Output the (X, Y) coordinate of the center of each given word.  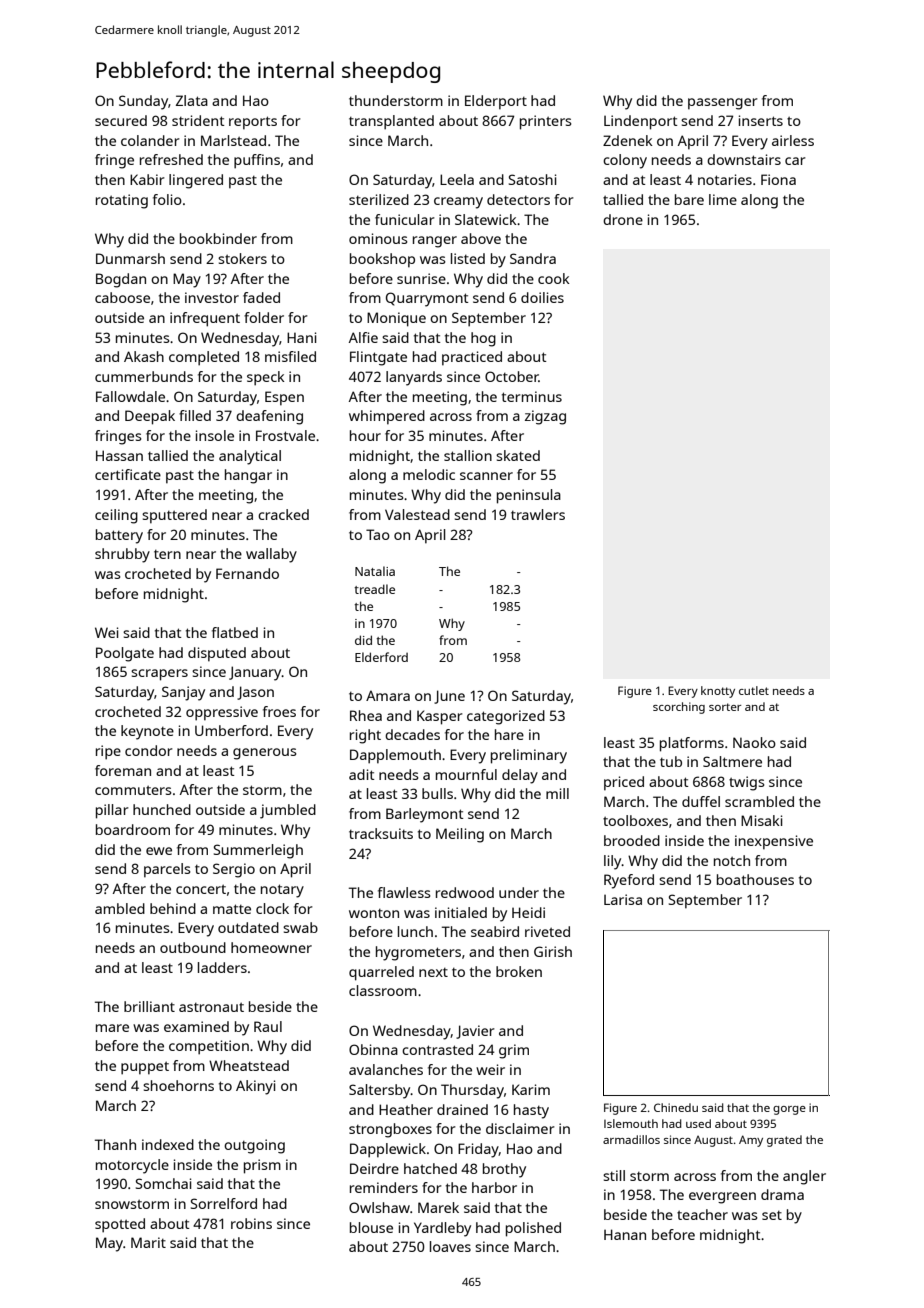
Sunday (143, 102)
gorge (789, 1110)
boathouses (755, 879)
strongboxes (390, 1130)
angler (804, 1177)
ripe (108, 752)
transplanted (391, 122)
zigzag (545, 417)
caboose (122, 297)
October (512, 376)
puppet (145, 1068)
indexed (168, 1144)
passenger (723, 104)
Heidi (528, 912)
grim (514, 1051)
